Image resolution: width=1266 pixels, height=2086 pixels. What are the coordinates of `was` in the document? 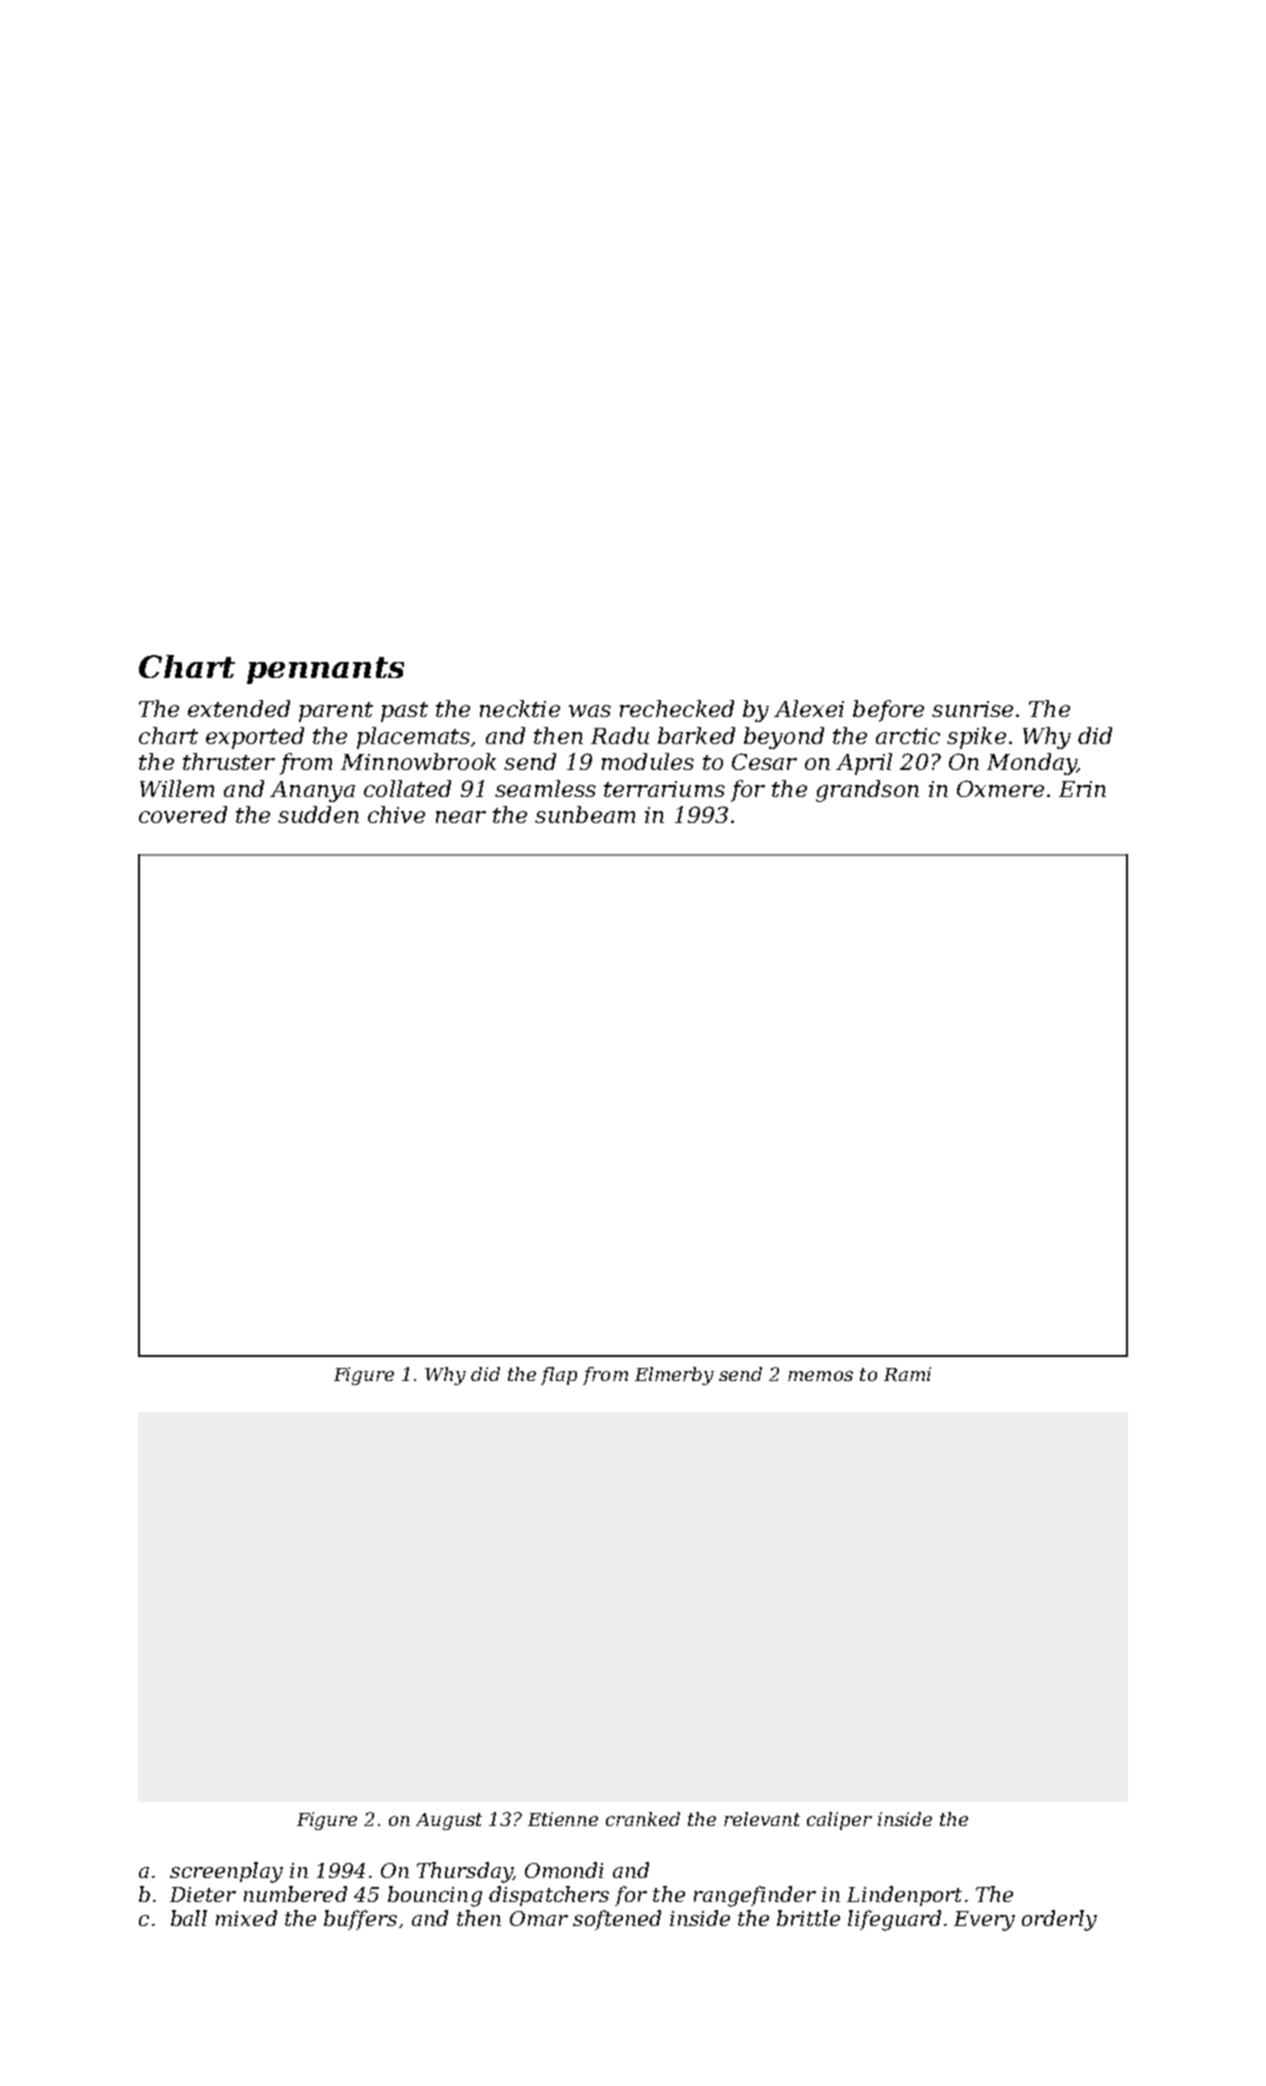 It's located at (590, 711).
